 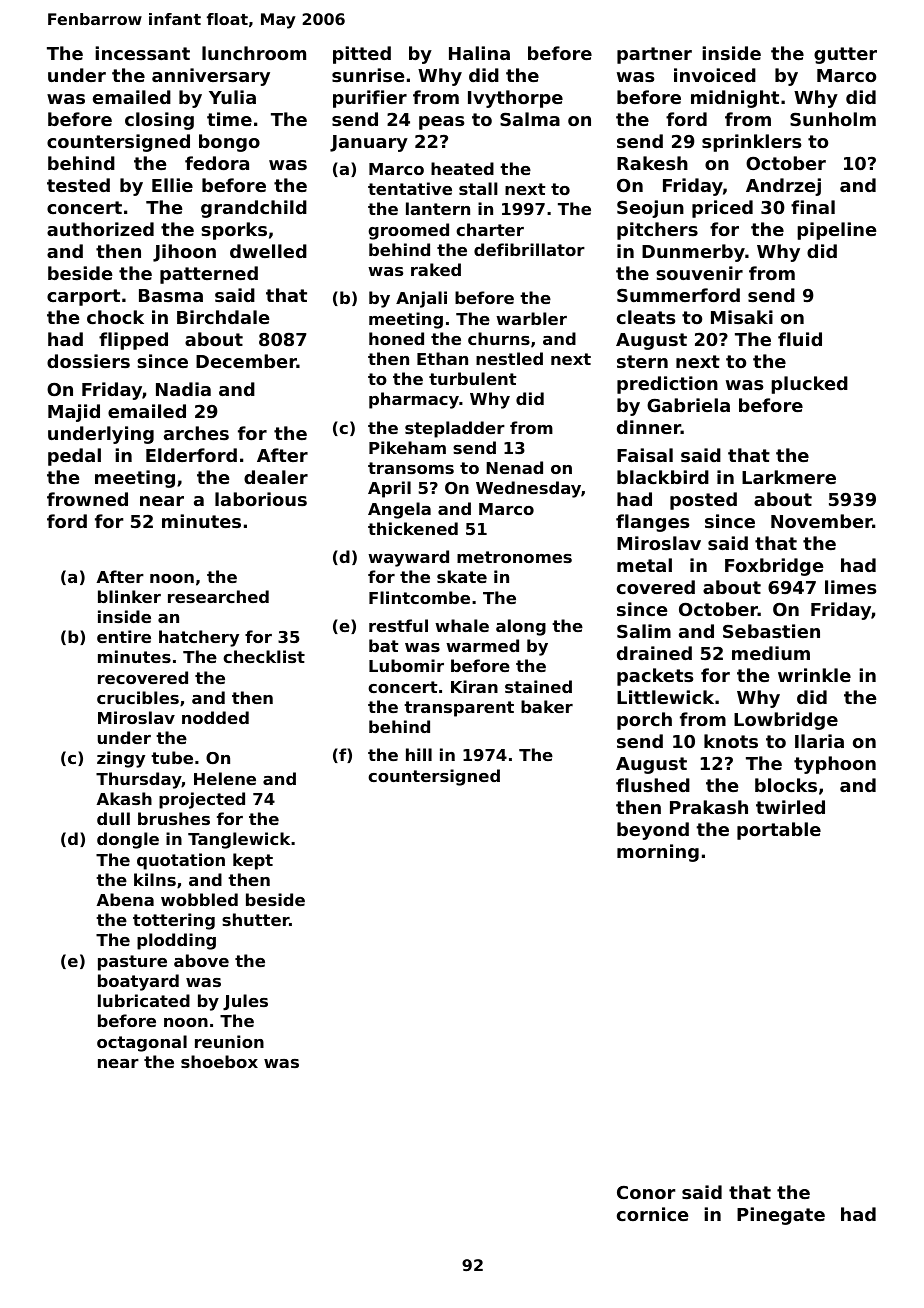 What do you see at coordinates (399, 510) in the screenshot?
I see `Angela` at bounding box center [399, 510].
